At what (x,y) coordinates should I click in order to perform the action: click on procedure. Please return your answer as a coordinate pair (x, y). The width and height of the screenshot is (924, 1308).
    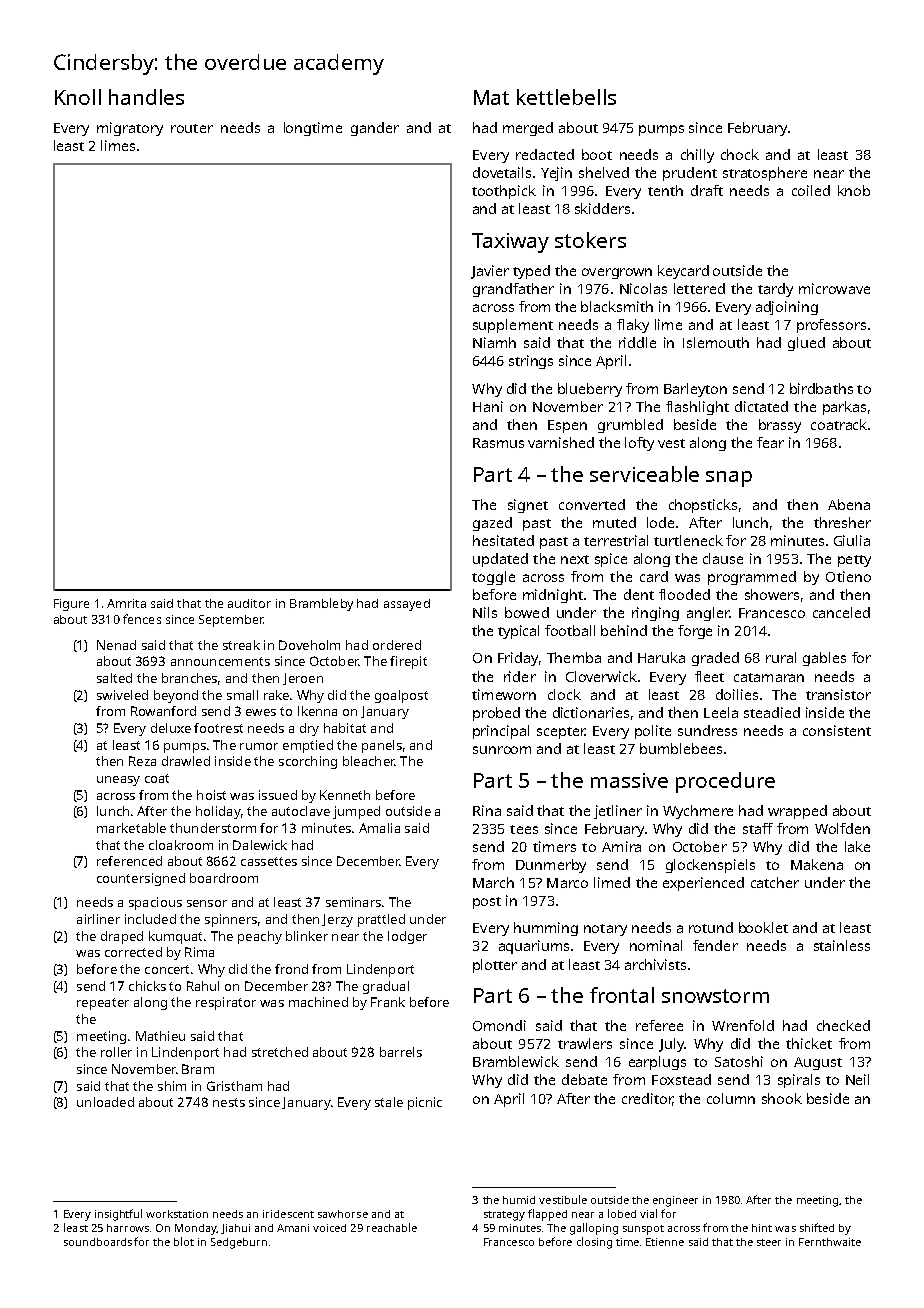
    Looking at the image, I should click on (725, 782).
